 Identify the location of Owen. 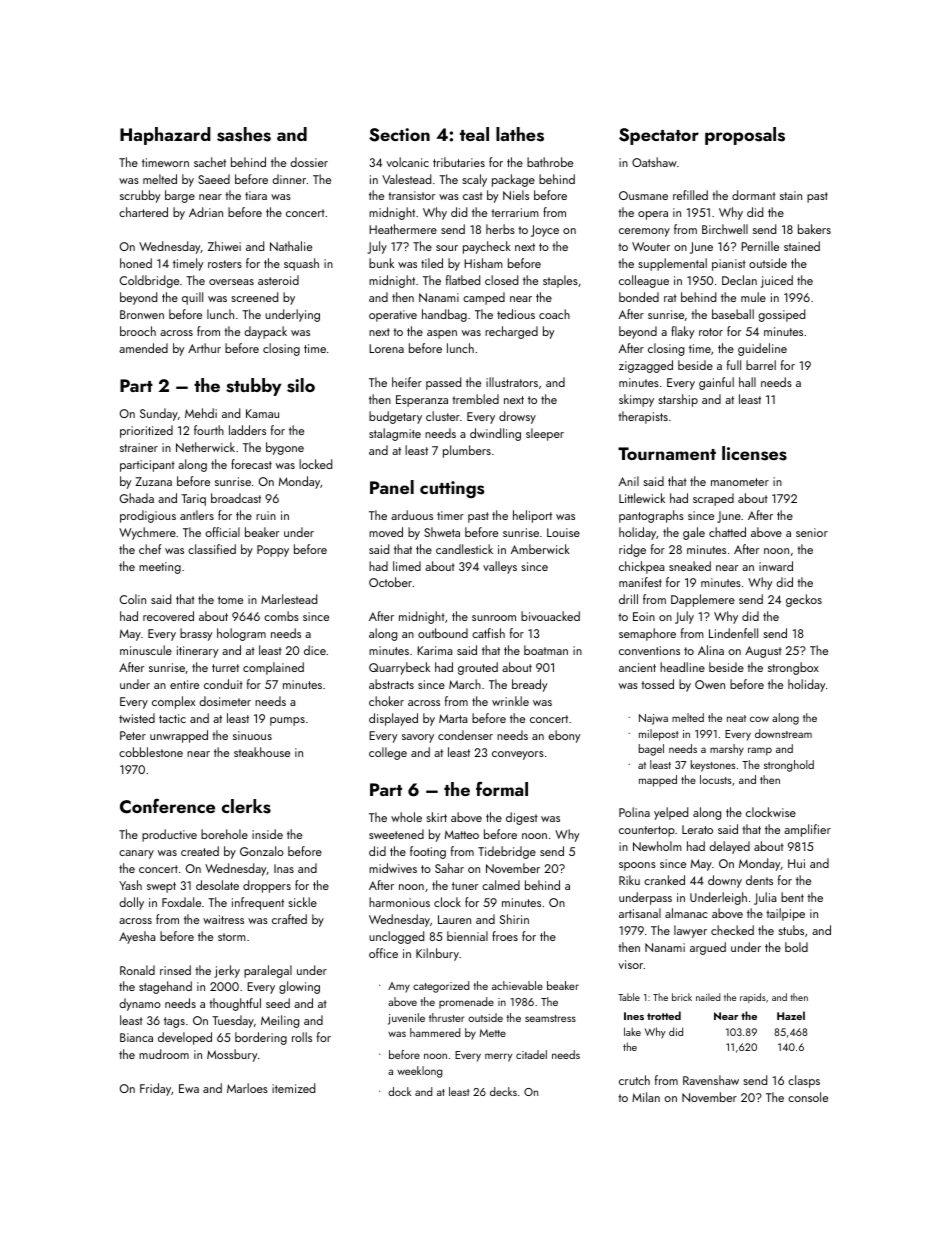
(710, 684).
